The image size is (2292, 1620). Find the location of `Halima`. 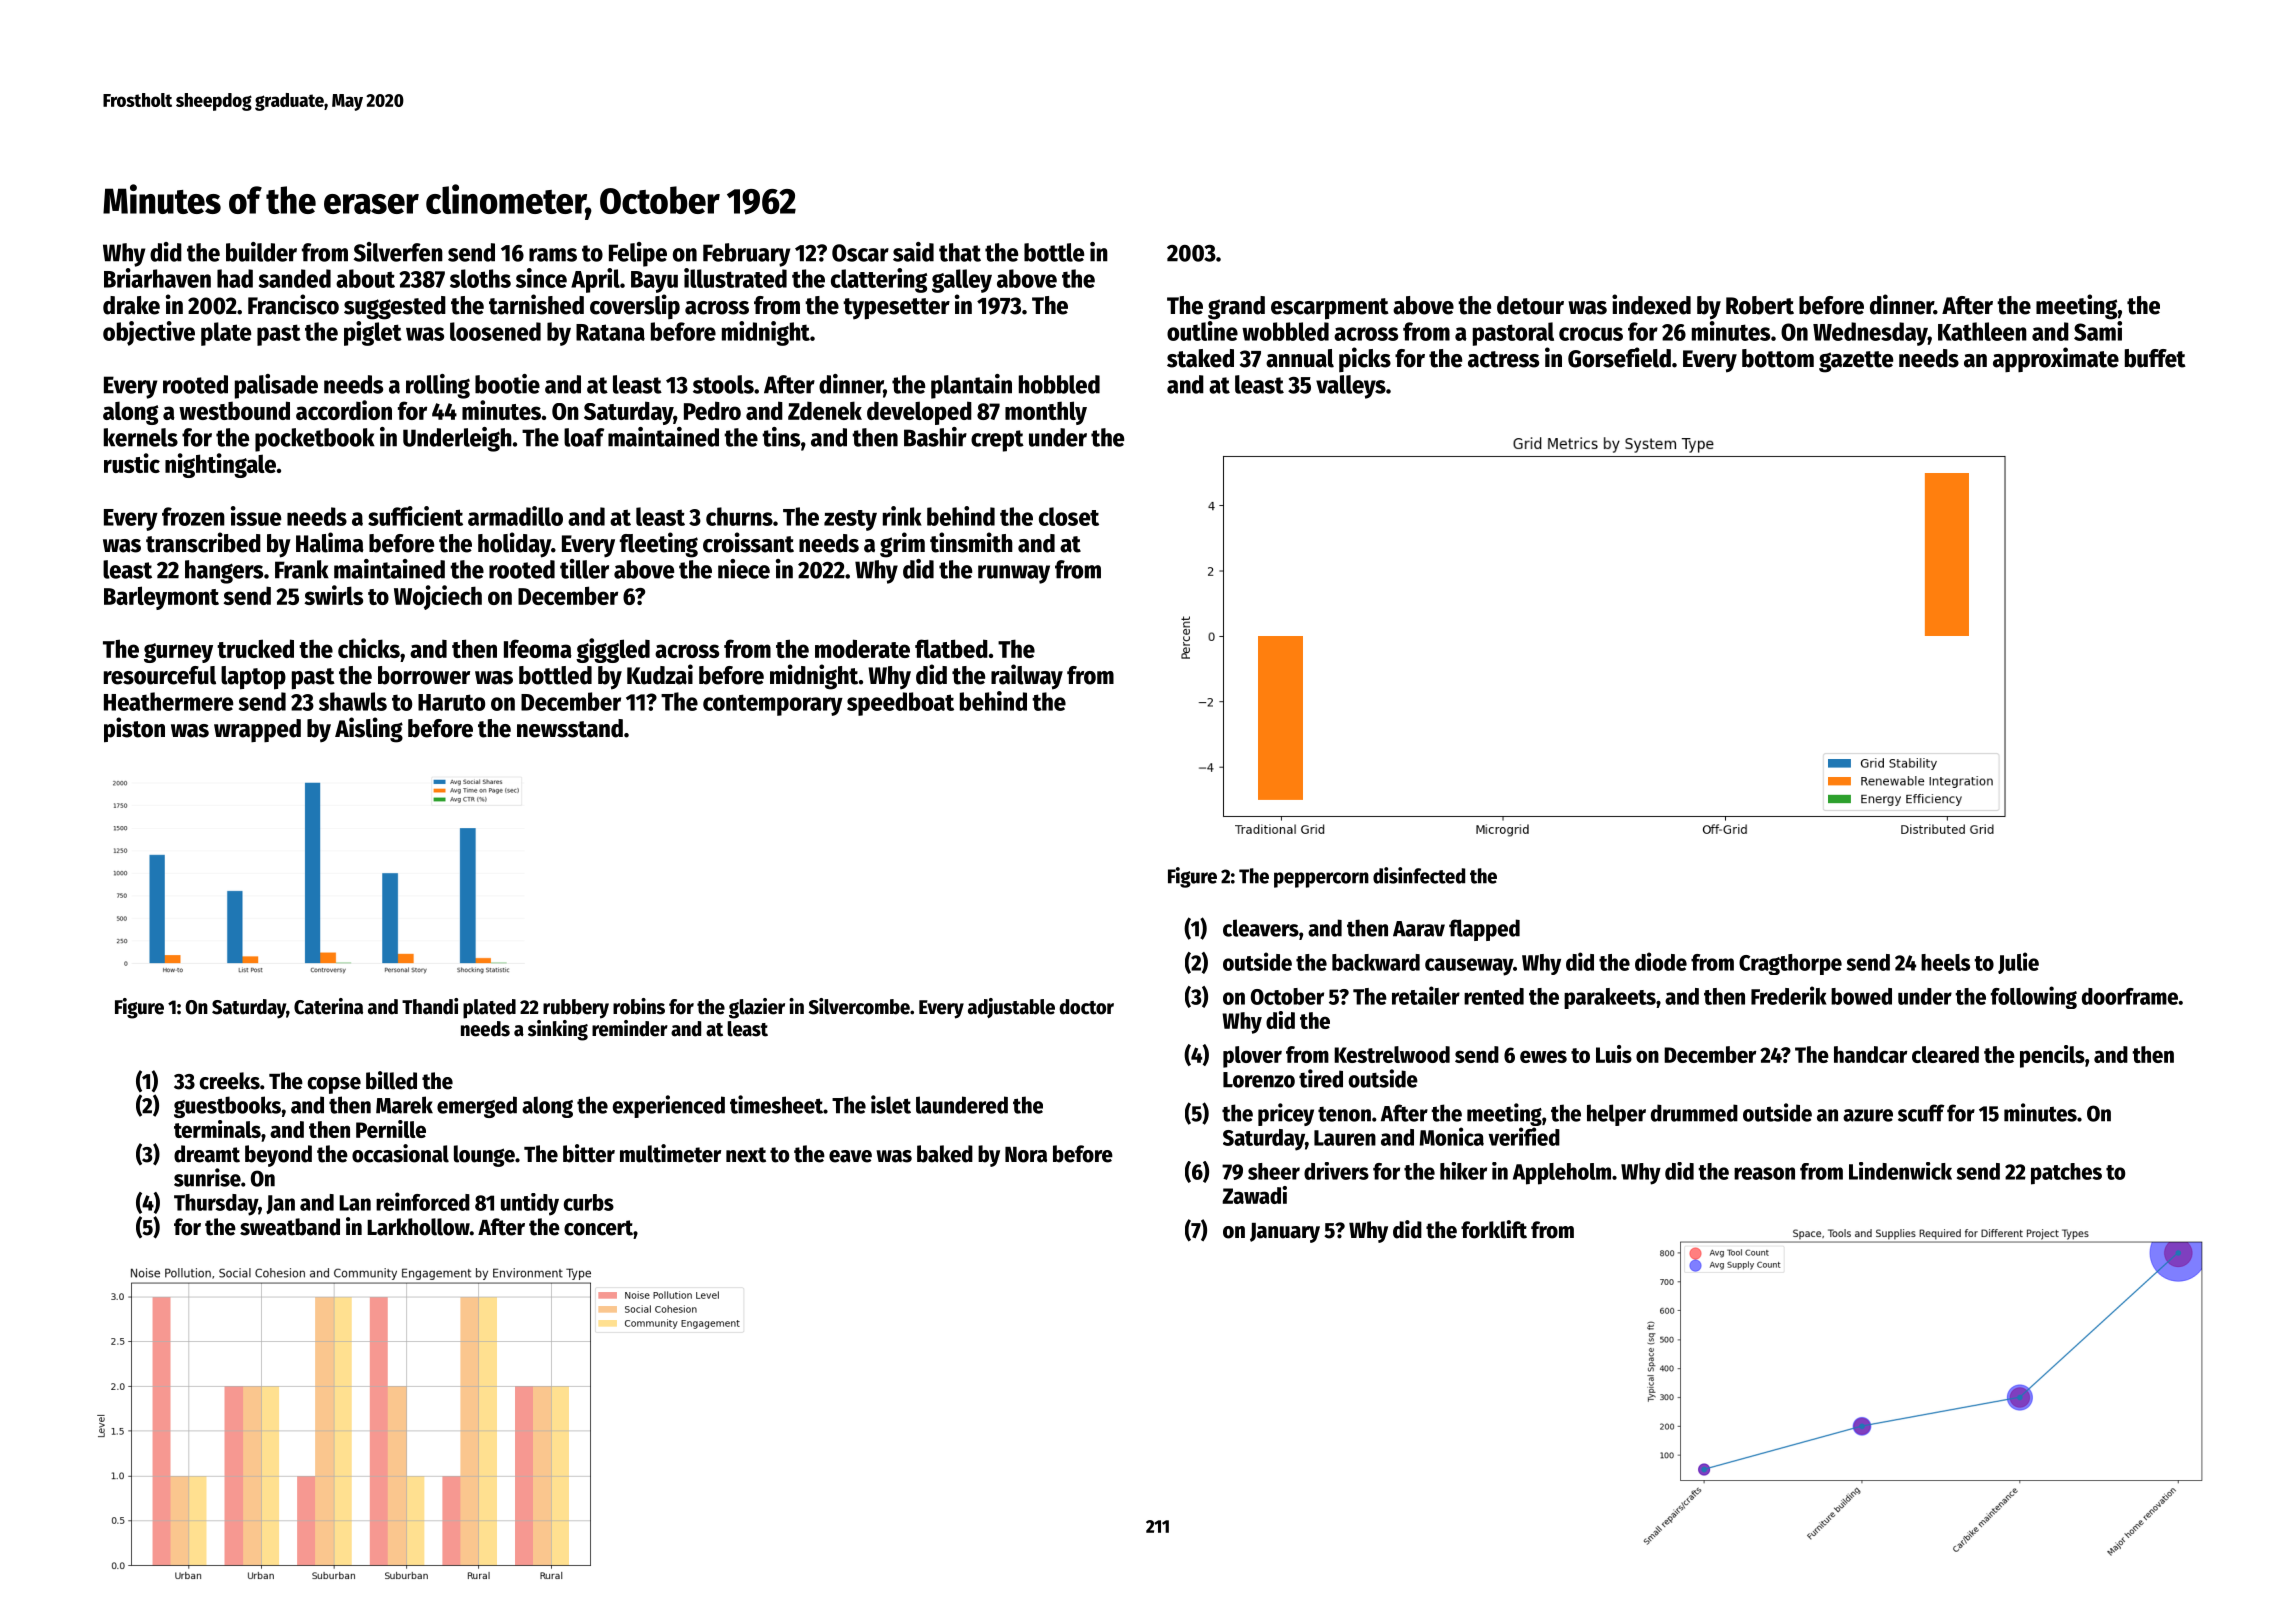

Halima is located at coordinates (329, 542).
